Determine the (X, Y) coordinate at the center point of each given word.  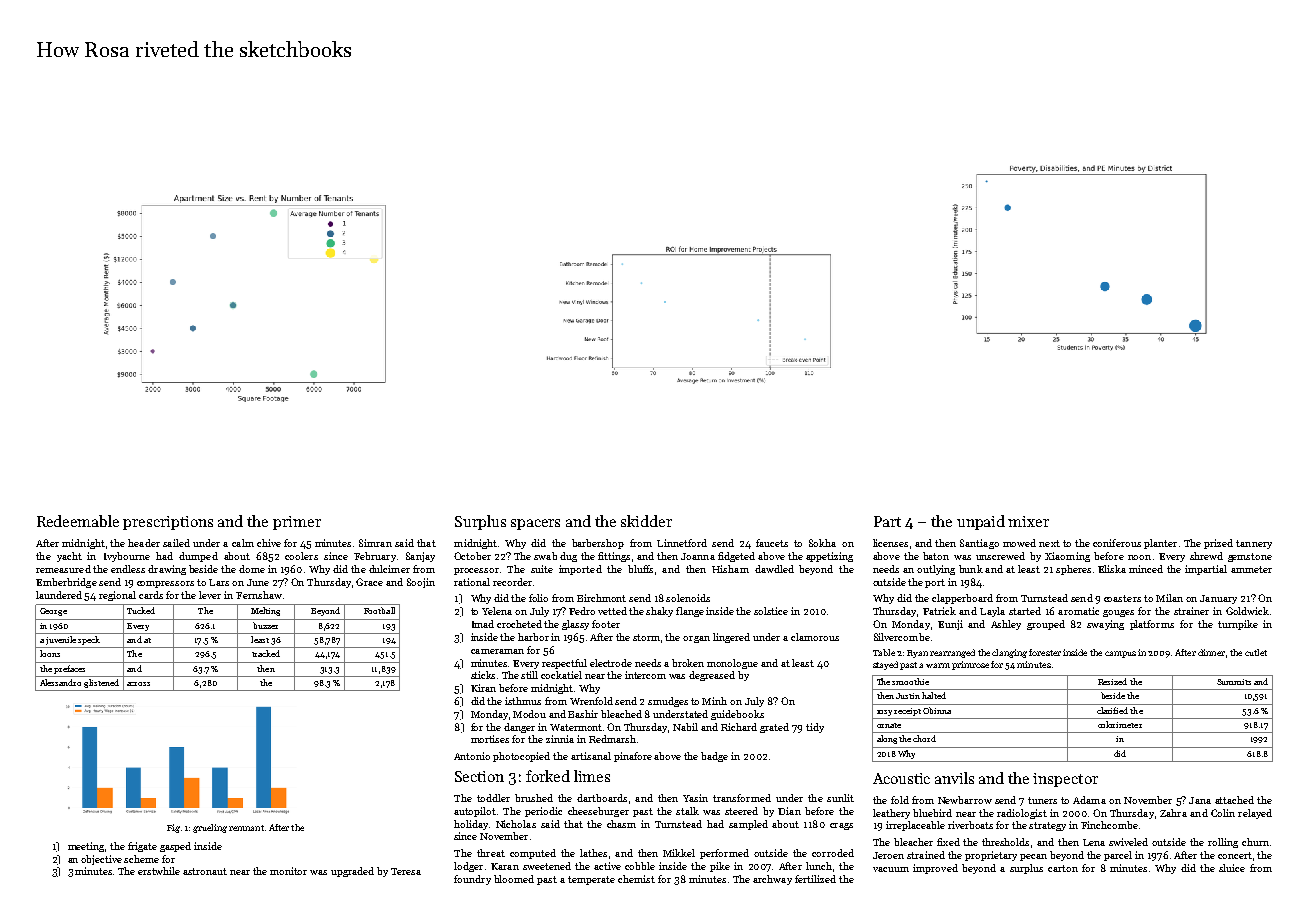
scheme (141, 859)
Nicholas (516, 824)
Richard (739, 727)
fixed (948, 842)
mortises (490, 739)
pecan (1033, 857)
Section (479, 776)
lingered (731, 638)
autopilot (475, 812)
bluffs (640, 569)
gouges (1118, 613)
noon (1139, 557)
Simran (375, 543)
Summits (1234, 682)
